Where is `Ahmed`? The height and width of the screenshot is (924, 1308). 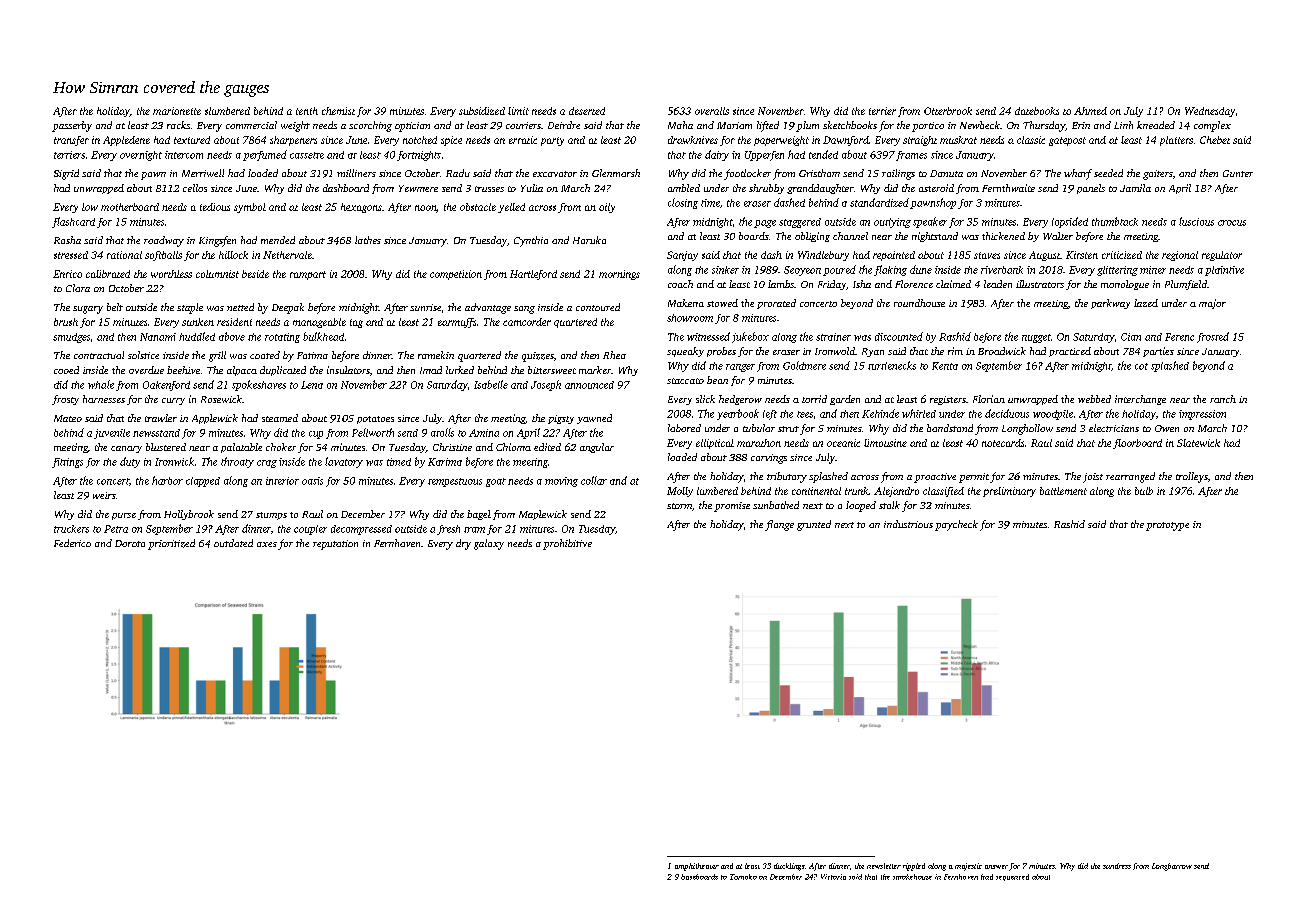 Ahmed is located at coordinates (1090, 111).
